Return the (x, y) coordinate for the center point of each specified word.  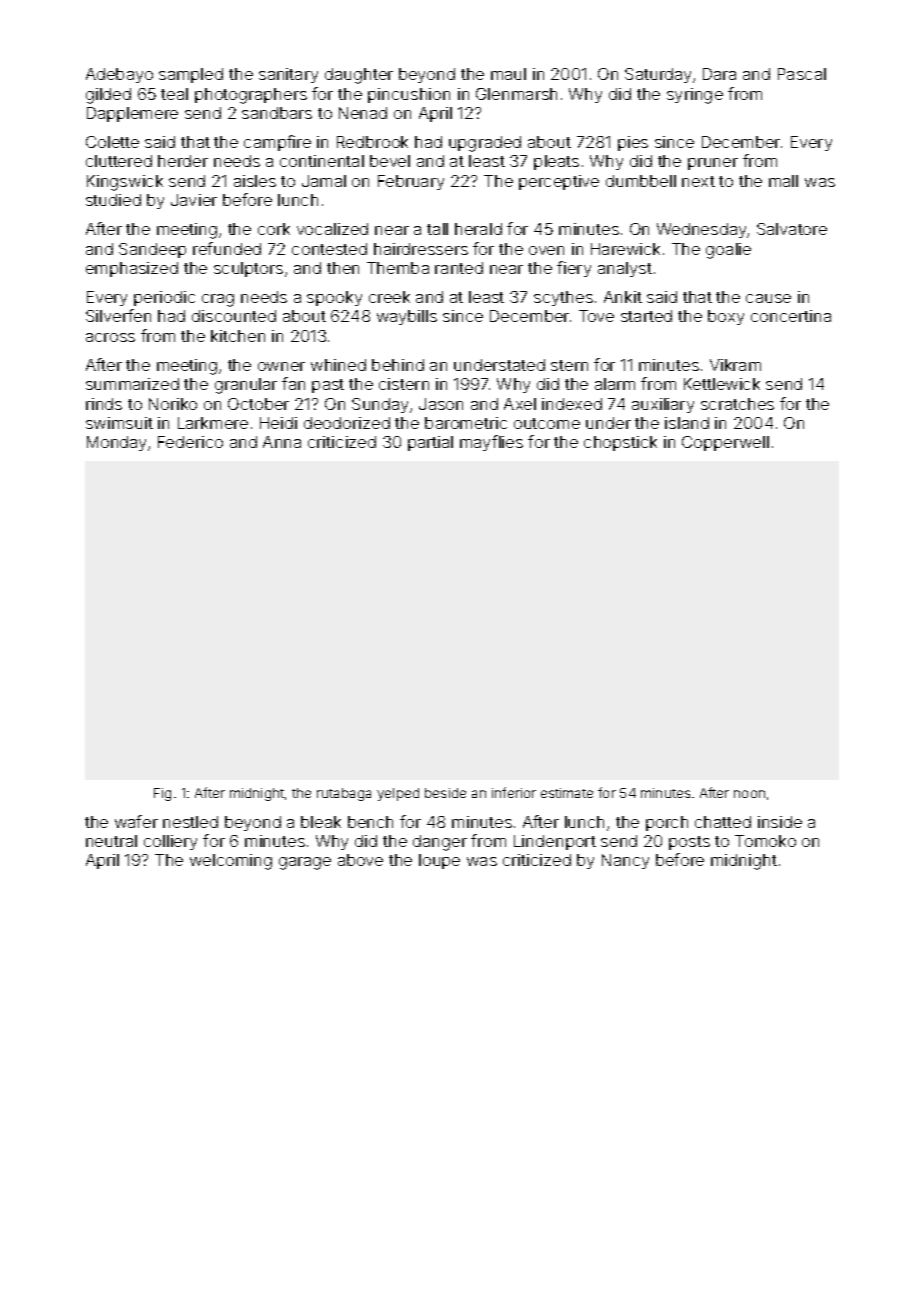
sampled (191, 75)
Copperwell (725, 443)
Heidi (278, 423)
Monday (116, 443)
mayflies (491, 443)
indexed (572, 404)
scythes (563, 298)
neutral (111, 841)
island (687, 423)
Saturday (658, 75)
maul (508, 74)
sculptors (248, 269)
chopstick (620, 443)
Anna (282, 442)
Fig (162, 794)
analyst (625, 269)
